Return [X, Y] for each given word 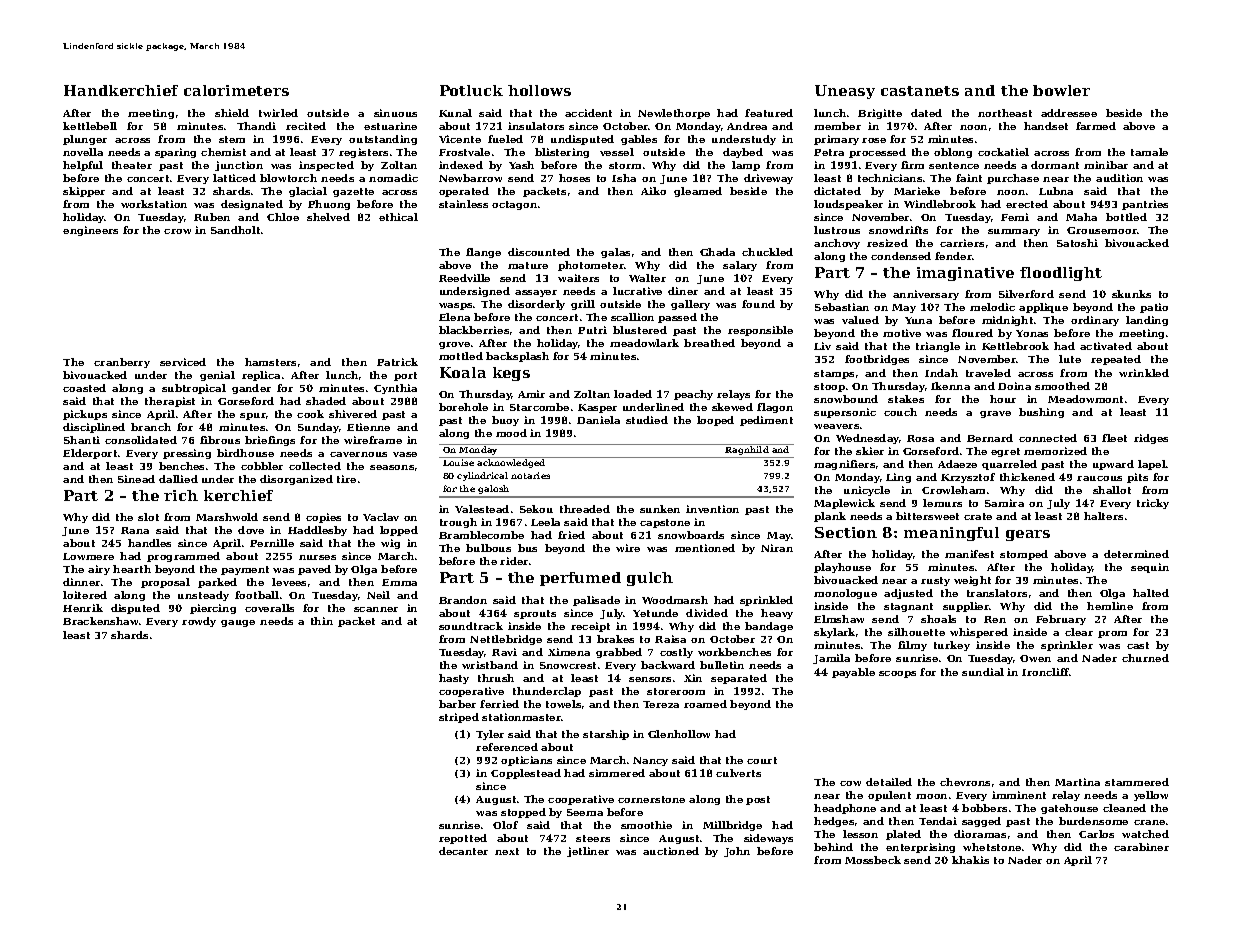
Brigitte [880, 114]
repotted [463, 839]
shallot [1112, 490]
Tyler [490, 735]
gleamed [698, 192]
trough [458, 523]
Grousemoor [1102, 230]
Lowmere [88, 556]
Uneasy [845, 92]
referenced [507, 747]
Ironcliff [1046, 672]
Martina [1077, 782]
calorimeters [236, 90]
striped [459, 718]
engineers [90, 231]
